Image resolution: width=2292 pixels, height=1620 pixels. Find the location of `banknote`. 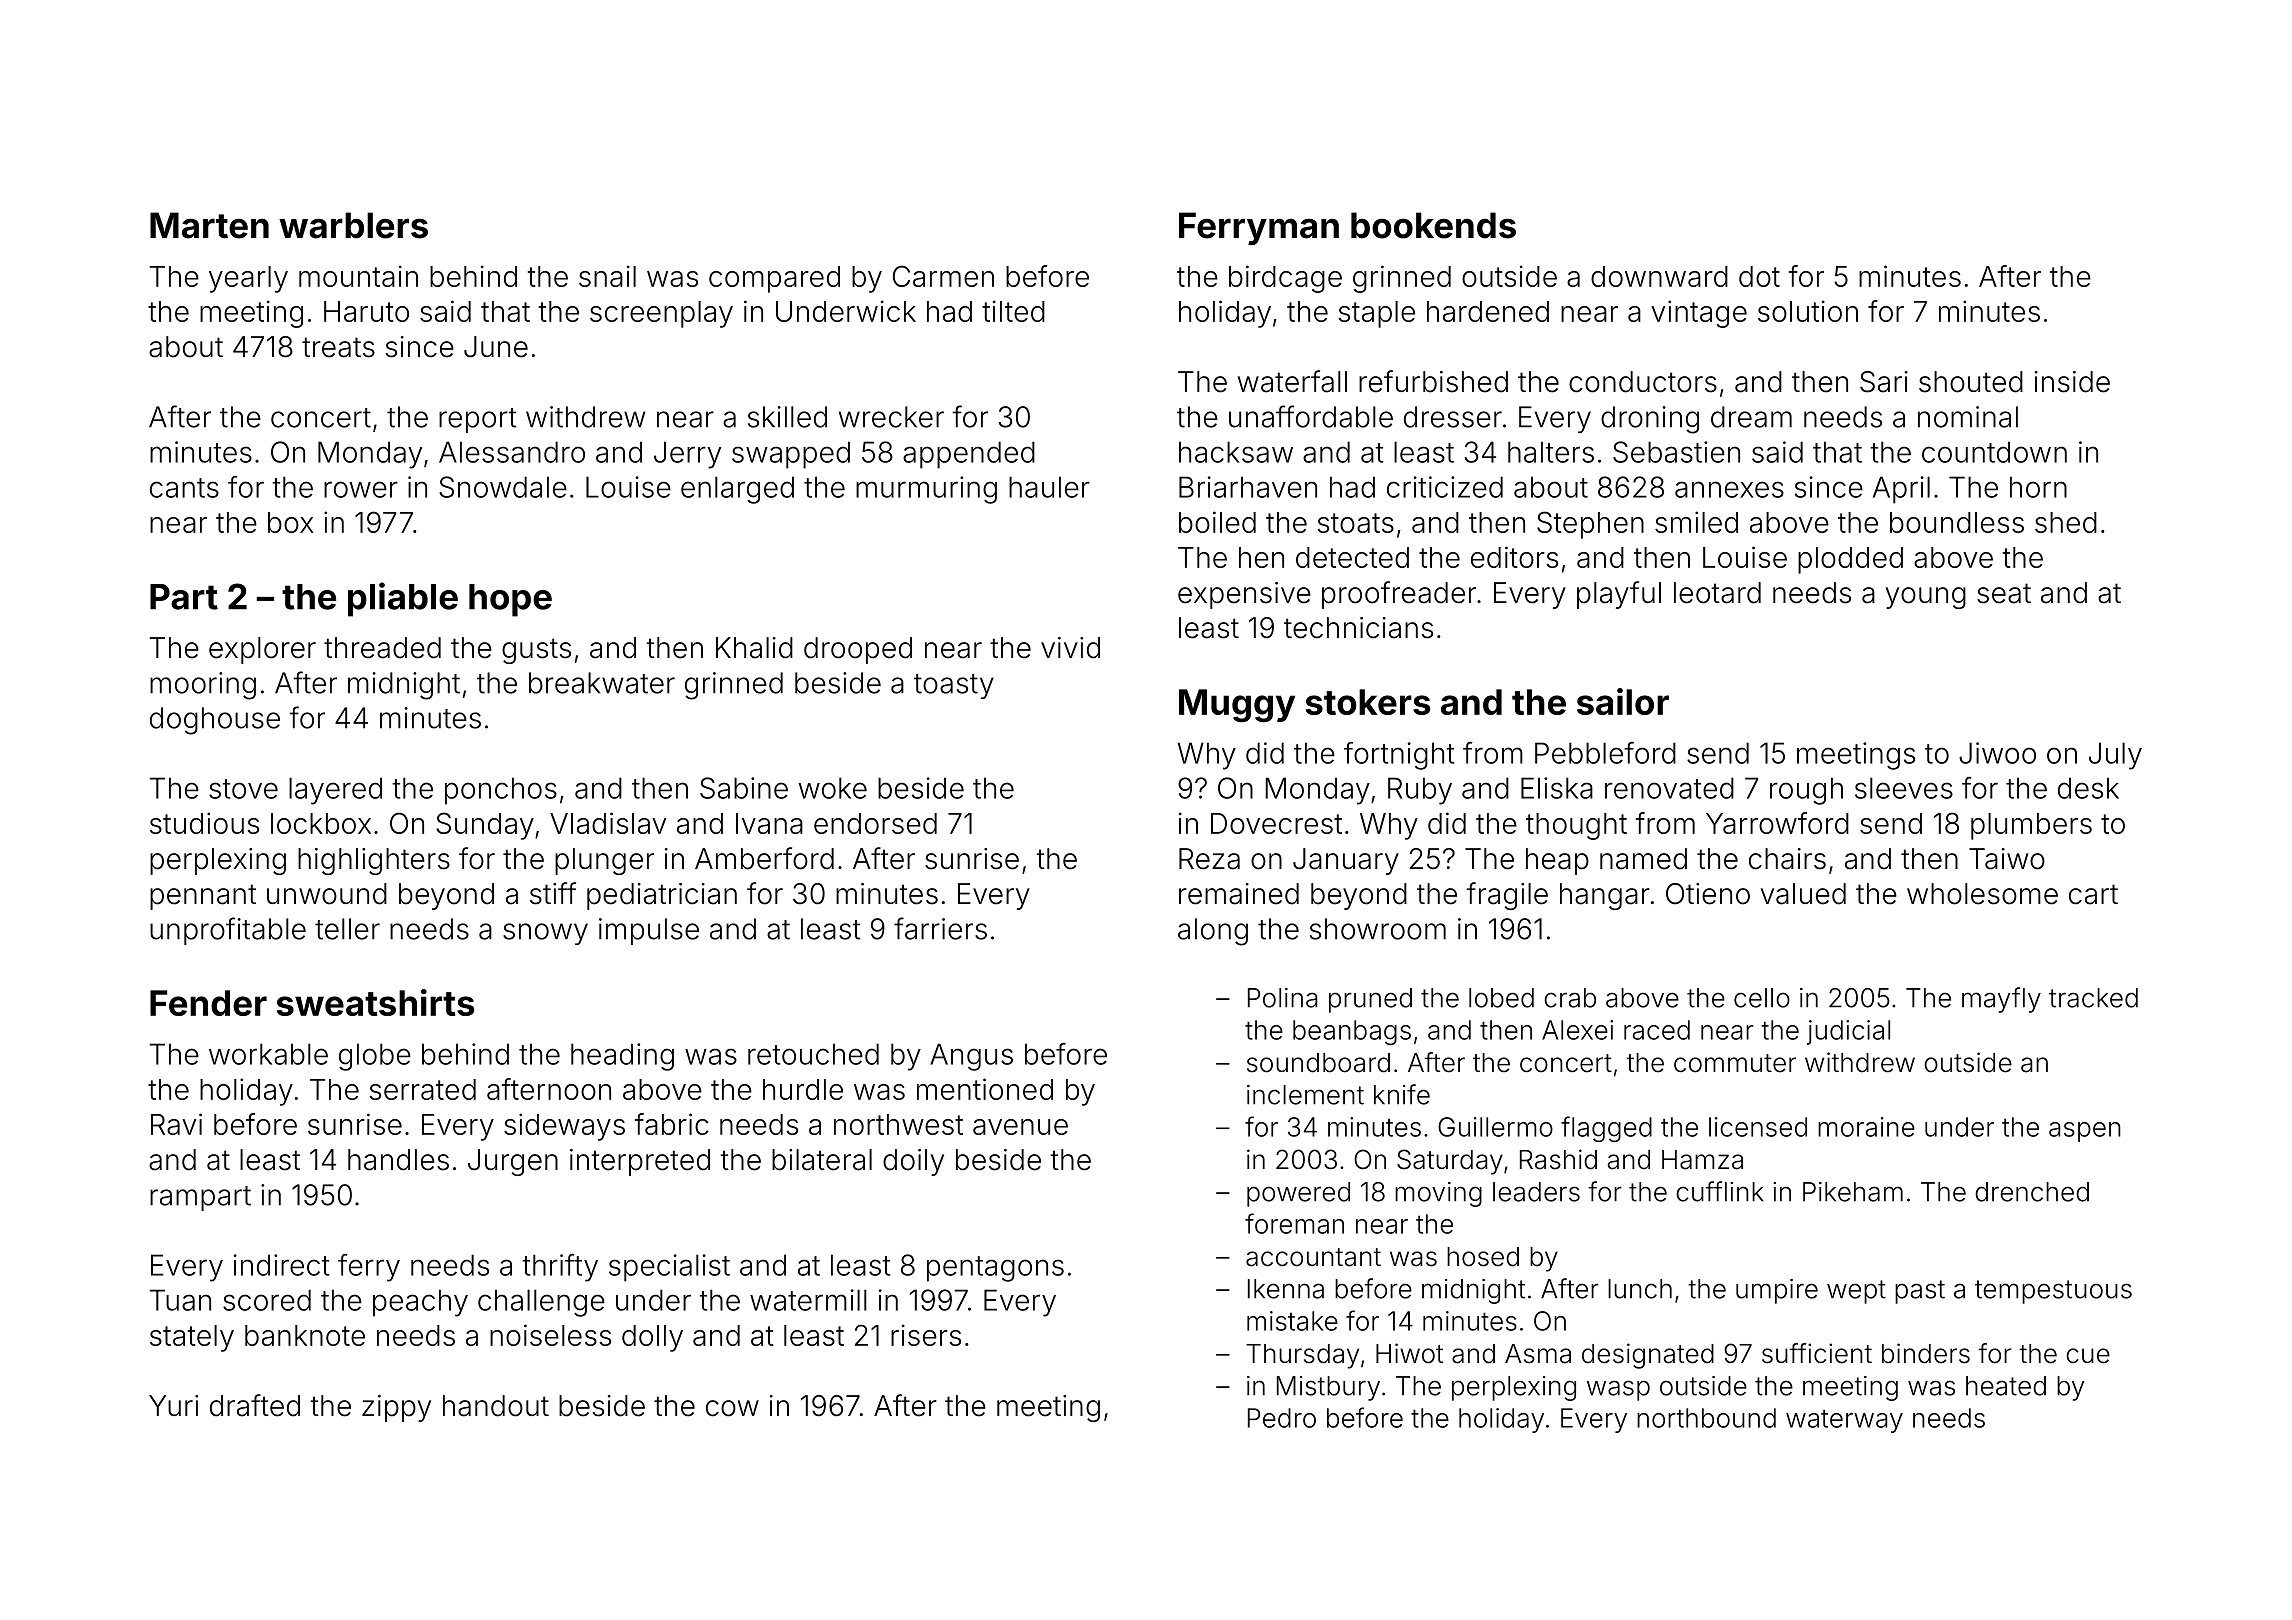

banknote is located at coordinates (305, 1335).
